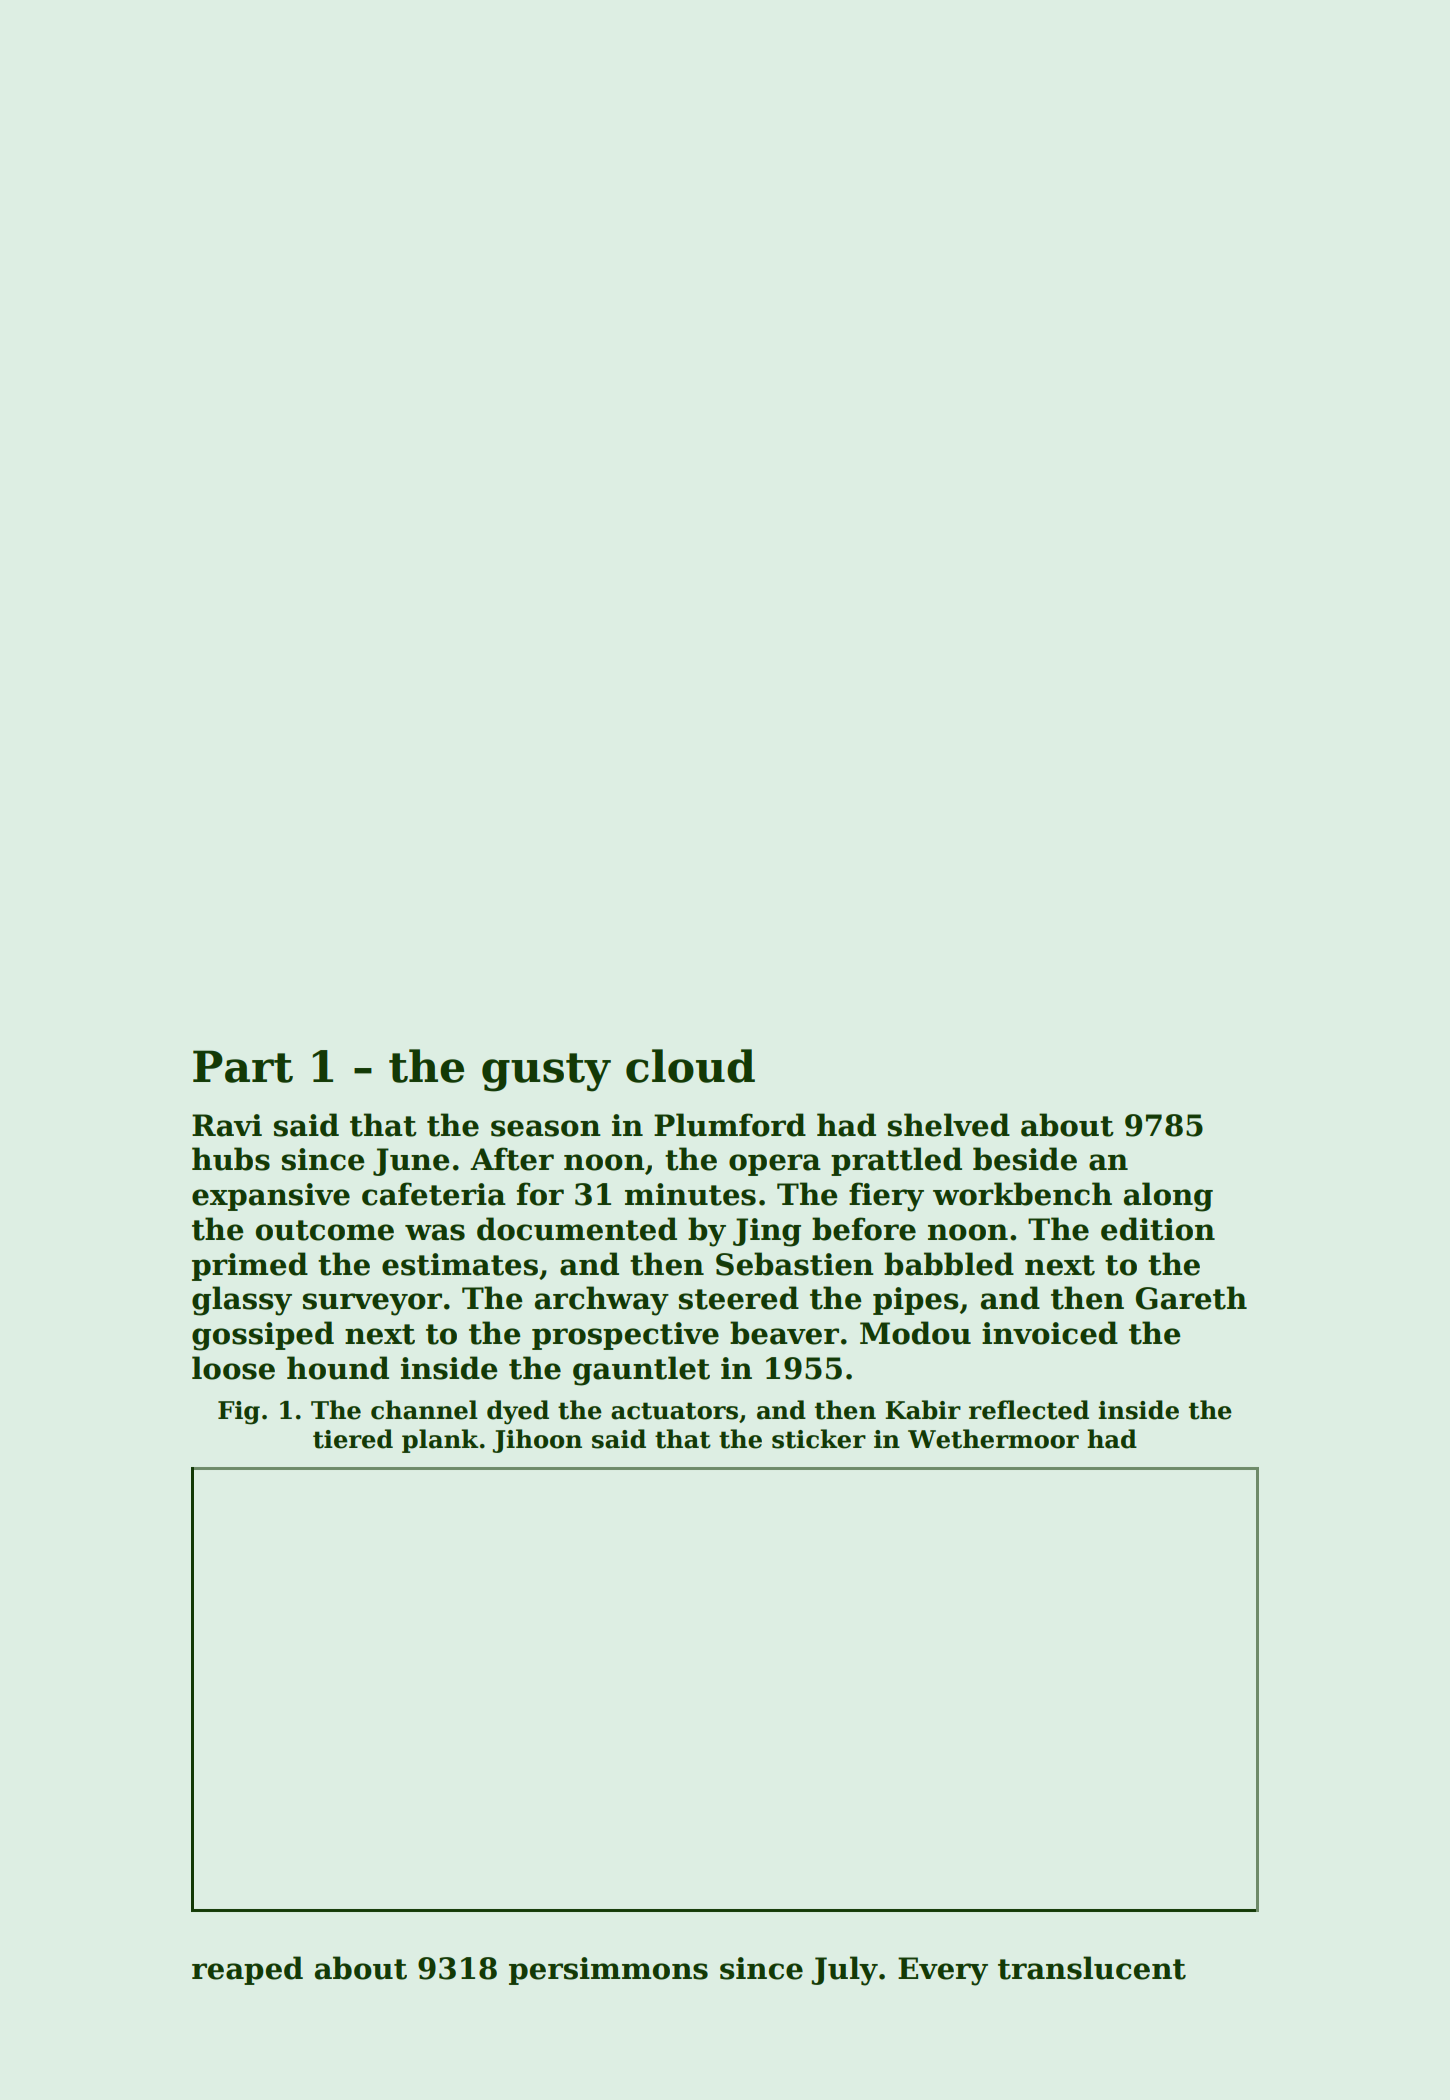  What do you see at coordinates (247, 1970) in the page?
I see `reaped` at bounding box center [247, 1970].
